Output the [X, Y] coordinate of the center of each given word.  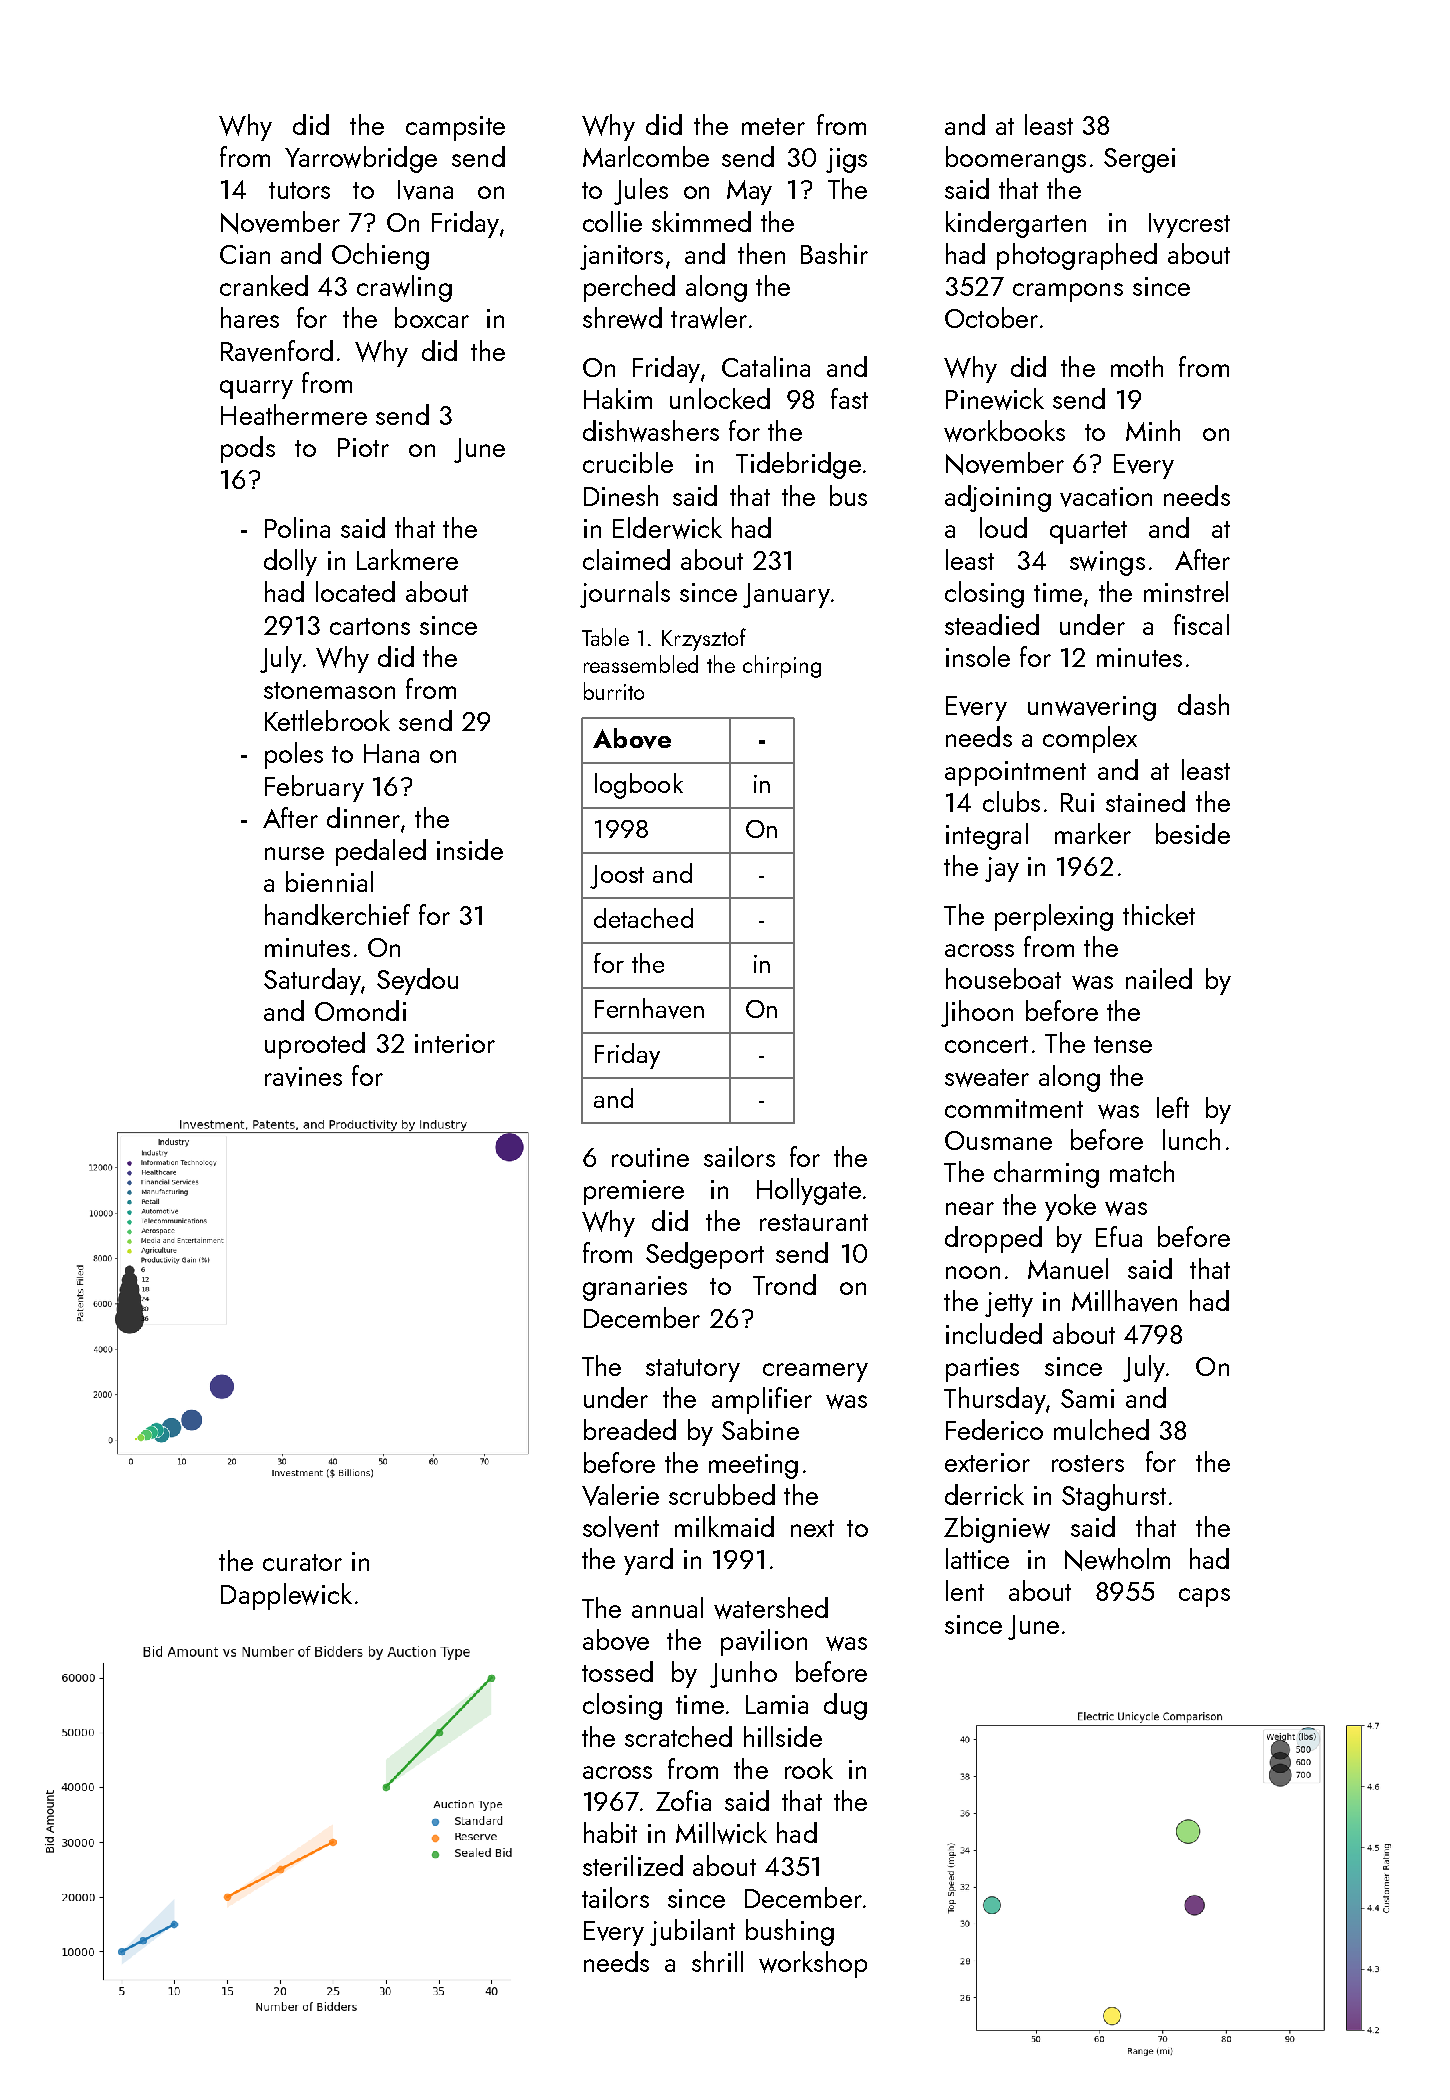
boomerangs [1016, 159]
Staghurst [1114, 1497]
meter [773, 126]
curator [302, 1562]
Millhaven [1124, 1301]
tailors [615, 1897]
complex [1090, 739]
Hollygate [809, 1191]
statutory [693, 1370]
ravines [303, 1077]
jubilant [692, 1932]
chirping [782, 666]
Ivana [425, 190]
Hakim [618, 398]
